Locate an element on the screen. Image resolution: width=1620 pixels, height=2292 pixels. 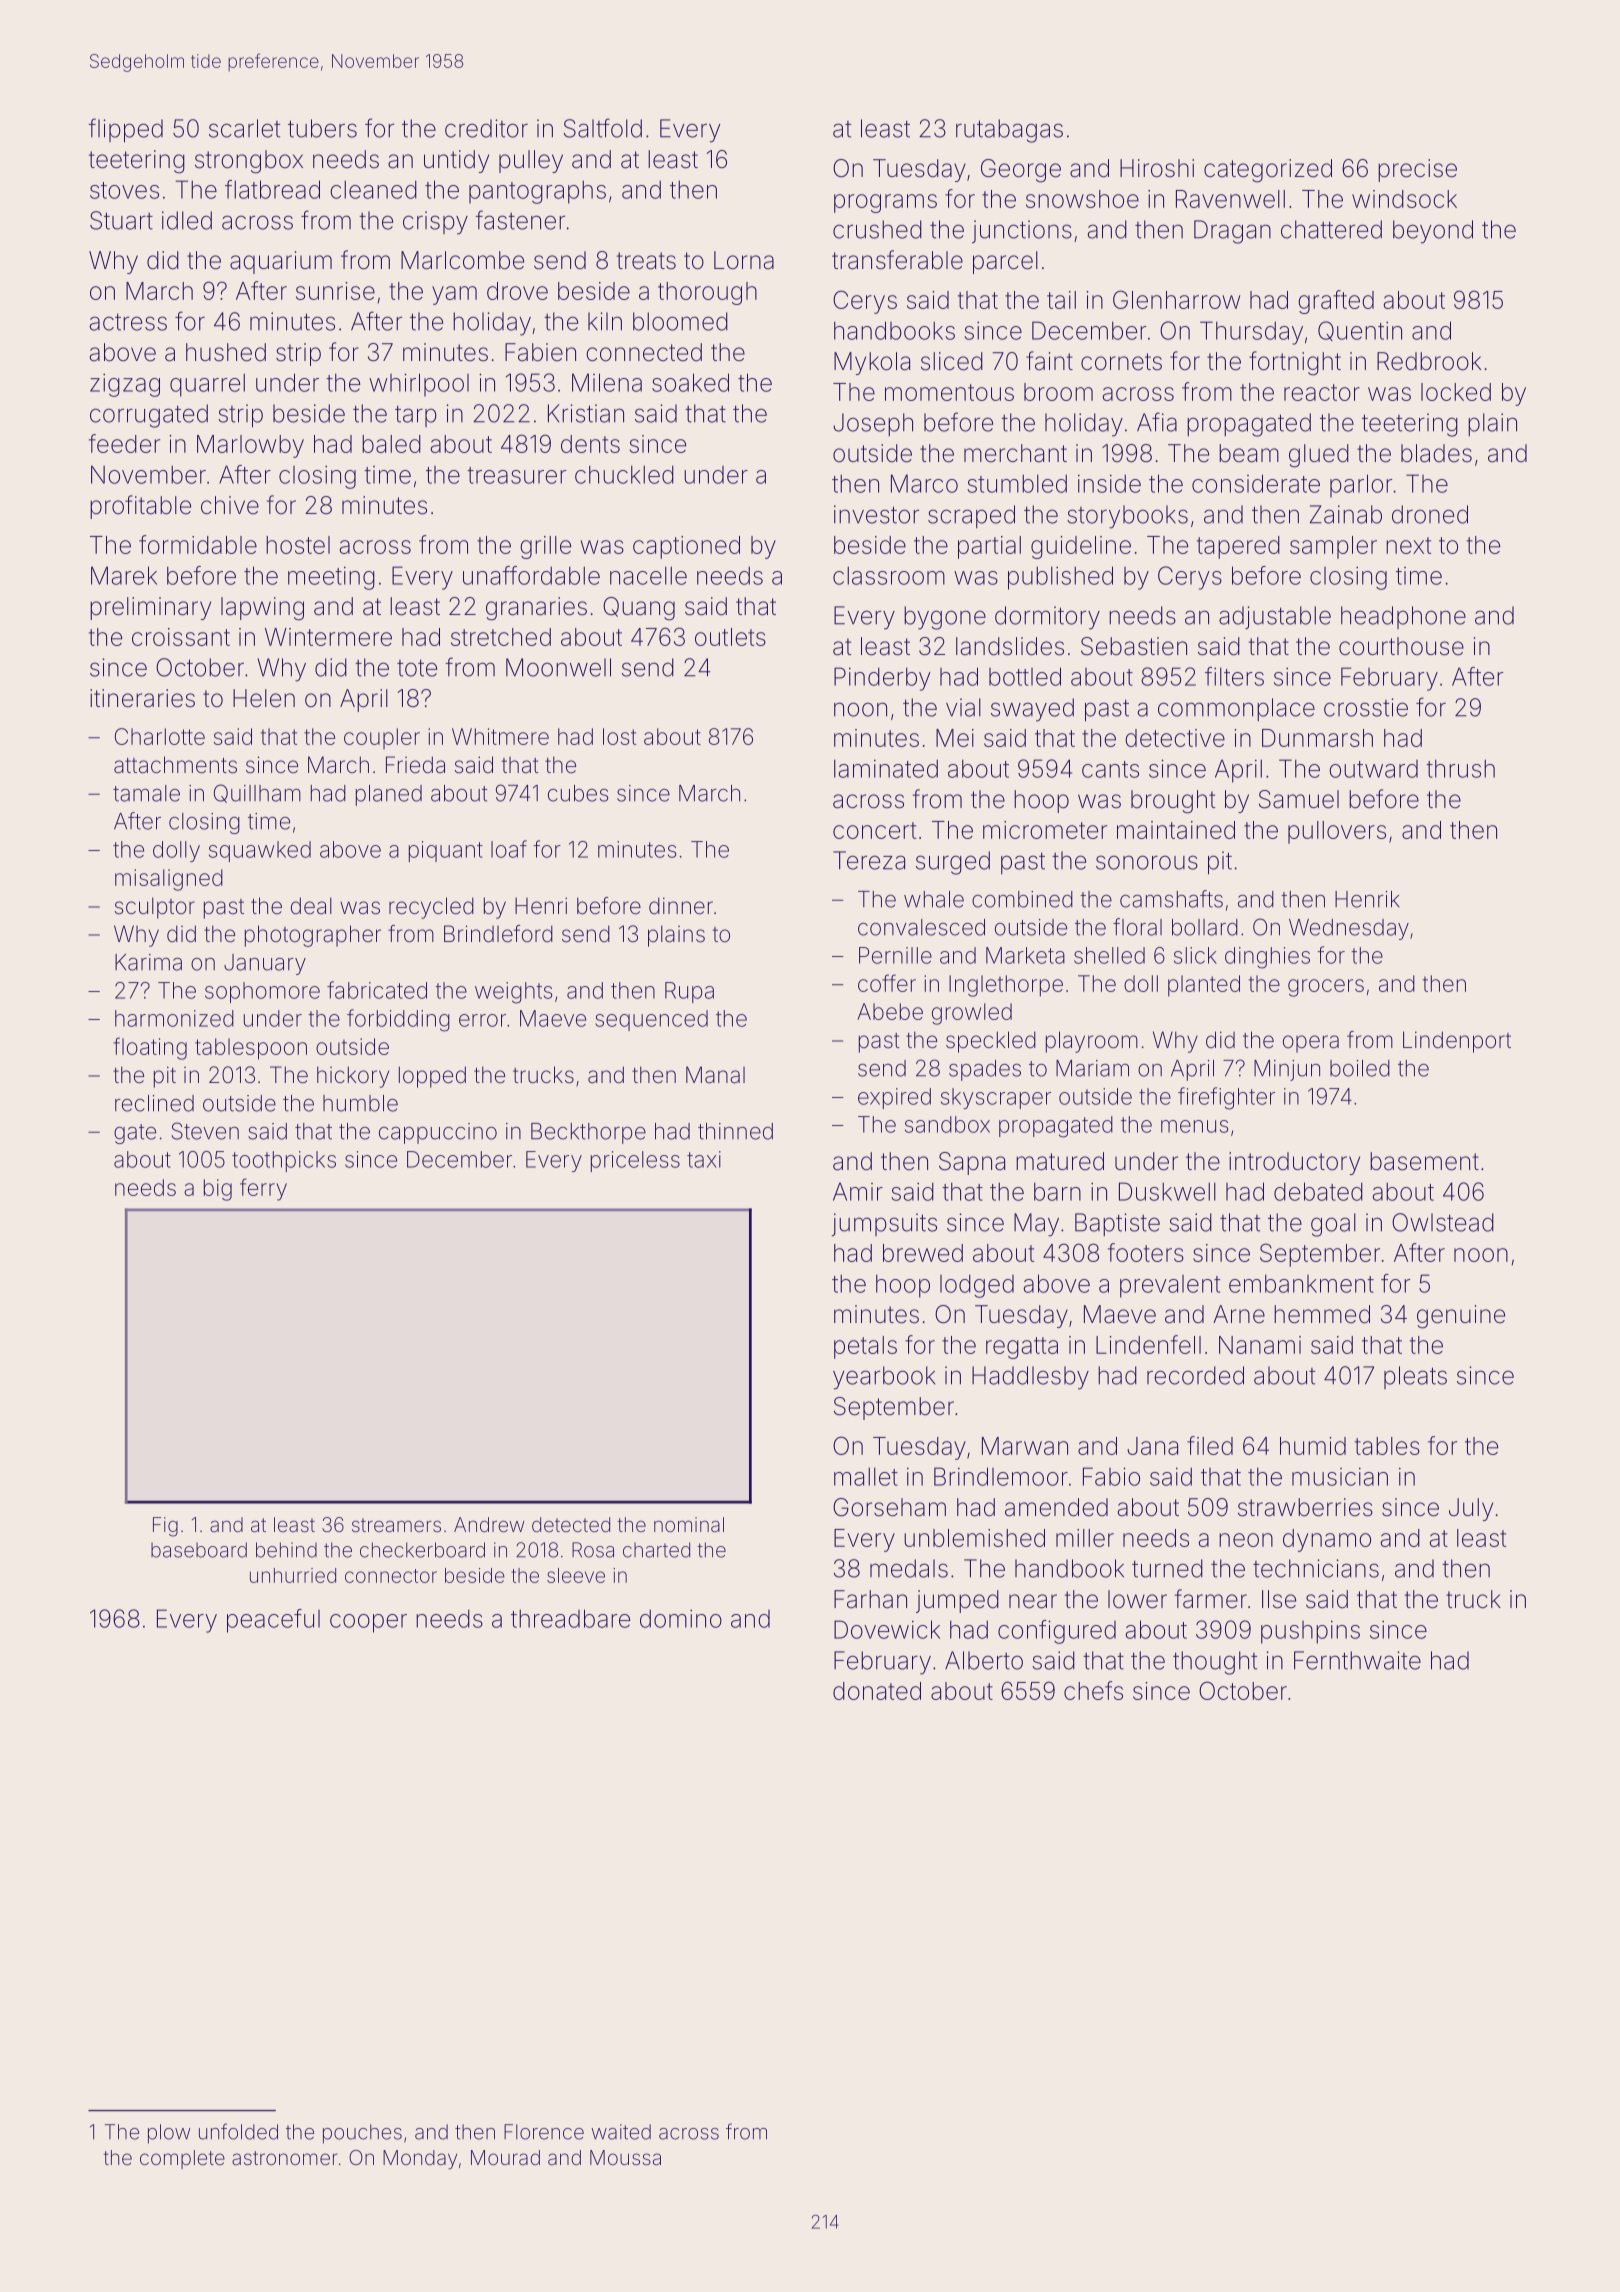
Stuart is located at coordinates (121, 220).
